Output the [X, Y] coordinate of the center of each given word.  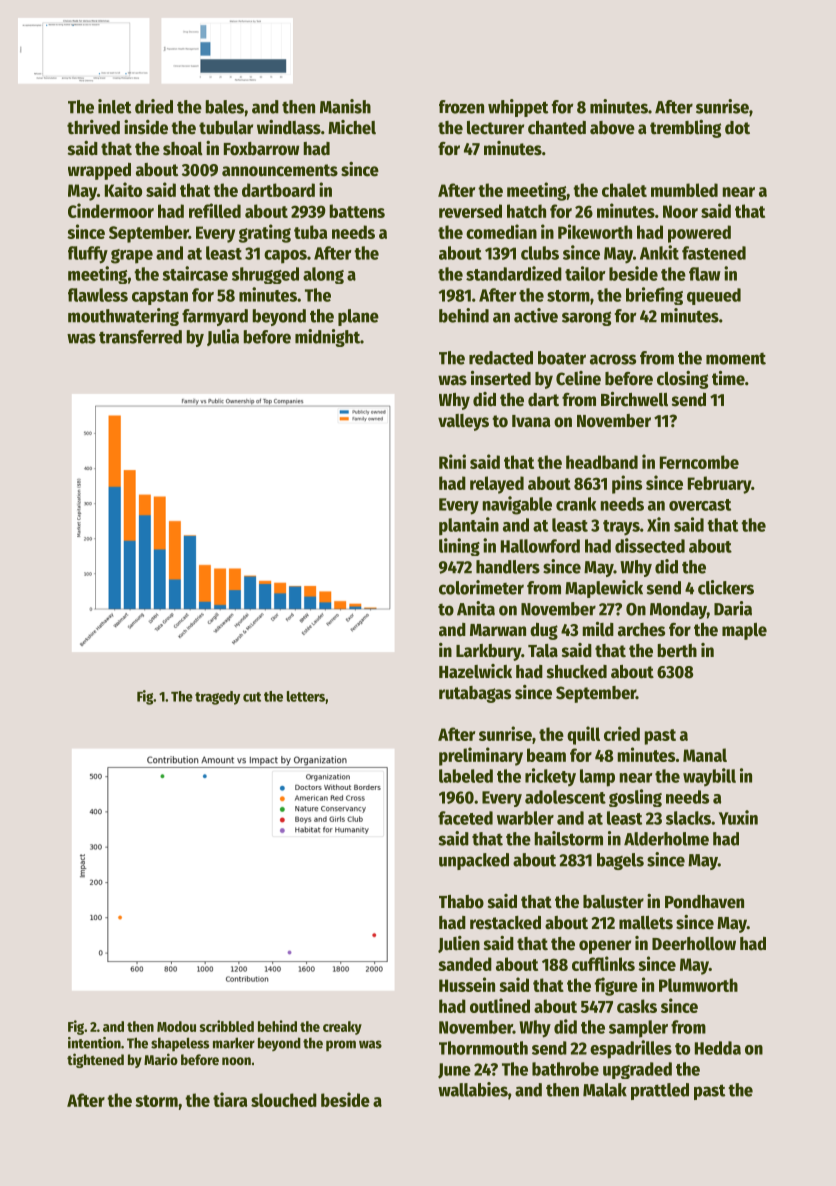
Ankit [659, 252]
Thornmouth [483, 1048]
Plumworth [698, 985]
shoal [183, 149]
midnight [327, 338]
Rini [452, 461]
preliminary [481, 756]
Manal [705, 755]
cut [252, 697]
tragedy [217, 698]
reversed [470, 211]
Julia [223, 337]
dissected [650, 545]
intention [94, 1043]
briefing [654, 296]
